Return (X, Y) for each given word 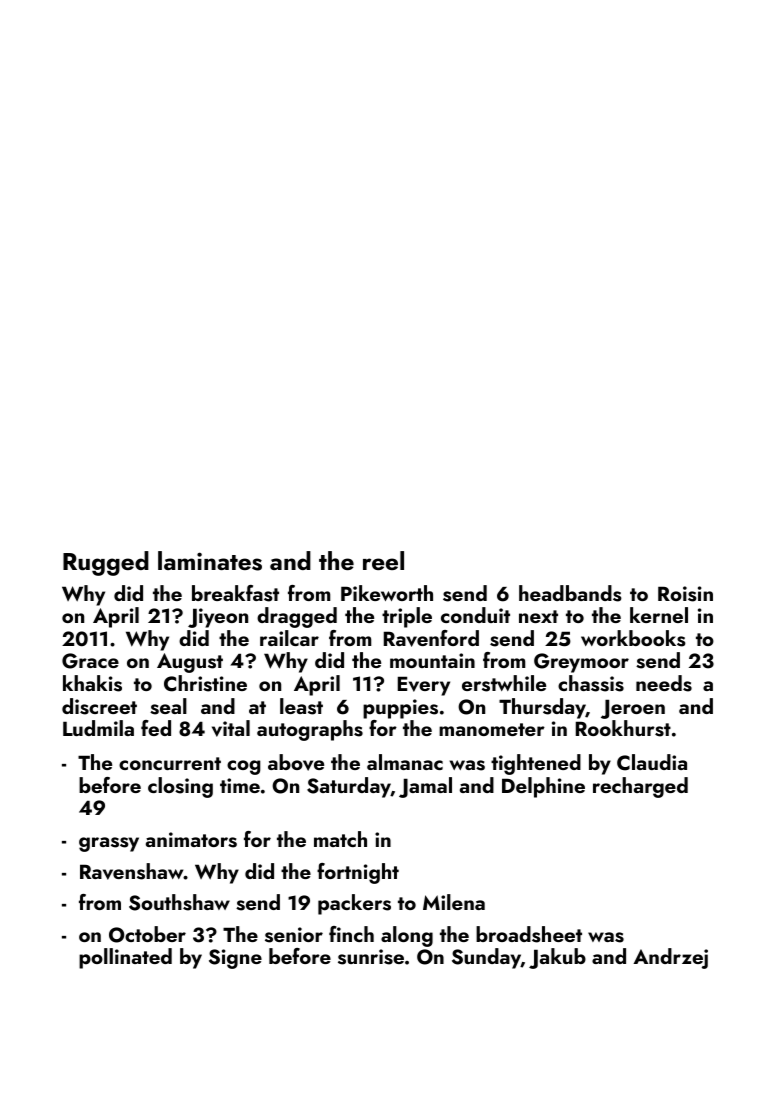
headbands (570, 593)
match (340, 839)
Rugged (106, 563)
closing (180, 787)
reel (383, 560)
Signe (235, 959)
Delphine (543, 787)
